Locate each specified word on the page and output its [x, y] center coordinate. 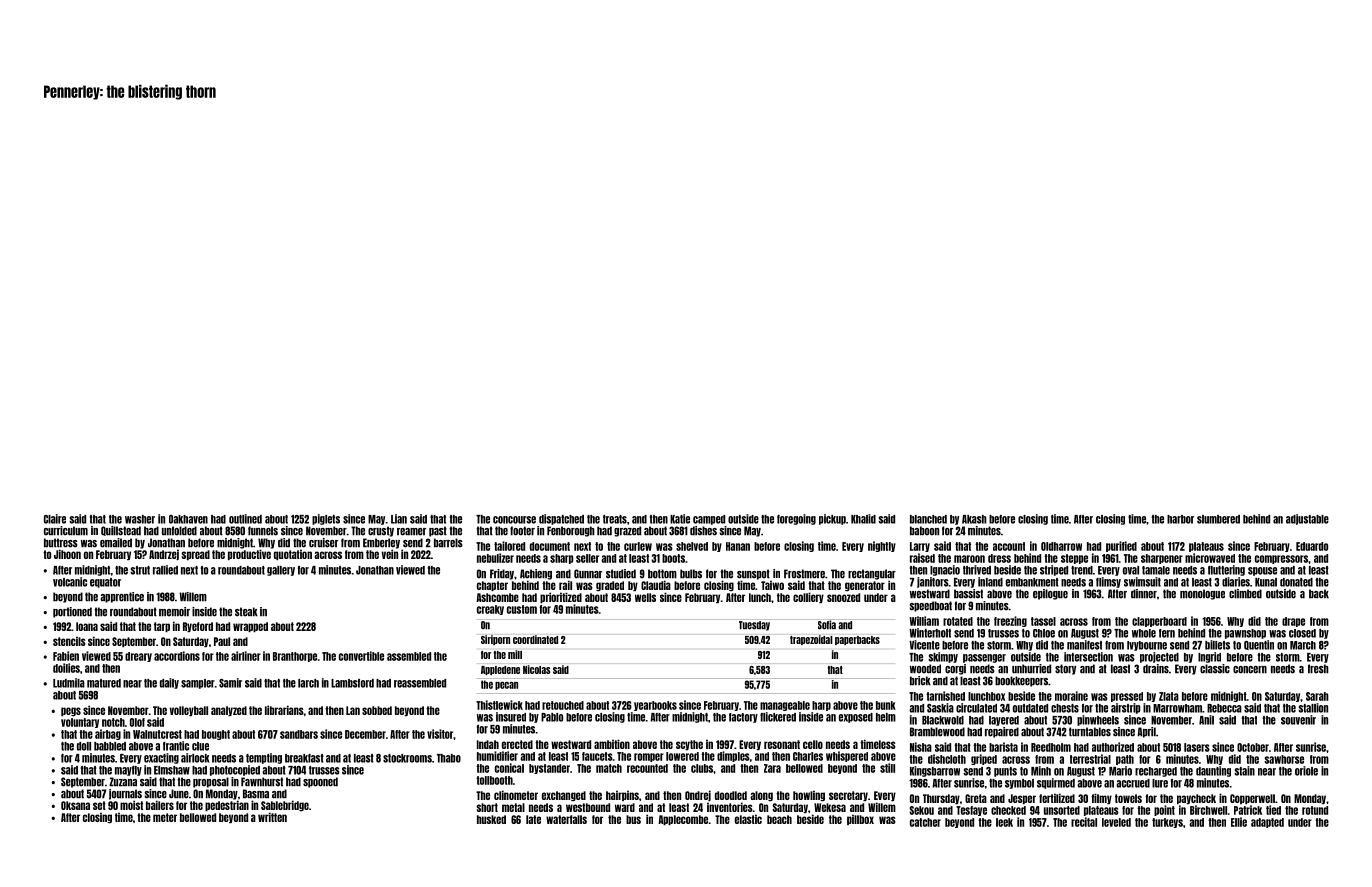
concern [1250, 670]
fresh [1318, 669]
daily [169, 683]
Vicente [924, 645]
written [272, 817]
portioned [72, 612]
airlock [195, 758]
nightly [882, 546]
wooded [925, 669]
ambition [612, 744]
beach [779, 819]
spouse [1262, 571]
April [1146, 732]
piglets [326, 519]
